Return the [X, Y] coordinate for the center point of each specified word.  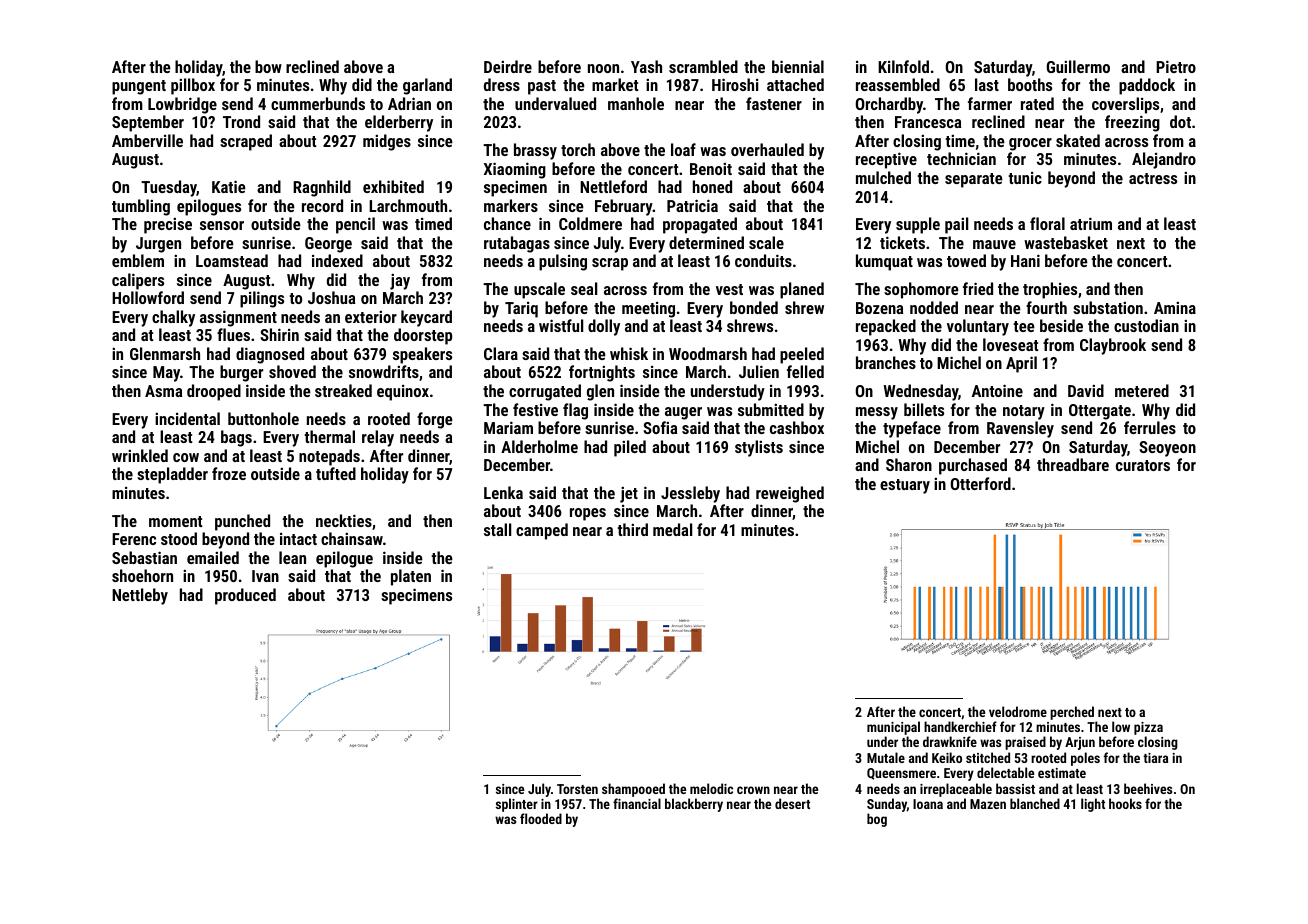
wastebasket [1066, 242]
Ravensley [1020, 429]
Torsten [577, 789]
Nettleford [613, 186]
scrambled [703, 66]
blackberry [694, 805]
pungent [139, 87]
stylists [759, 448]
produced [245, 596]
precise [168, 226]
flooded [541, 818]
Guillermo [1078, 66]
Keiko [947, 757]
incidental [187, 418]
